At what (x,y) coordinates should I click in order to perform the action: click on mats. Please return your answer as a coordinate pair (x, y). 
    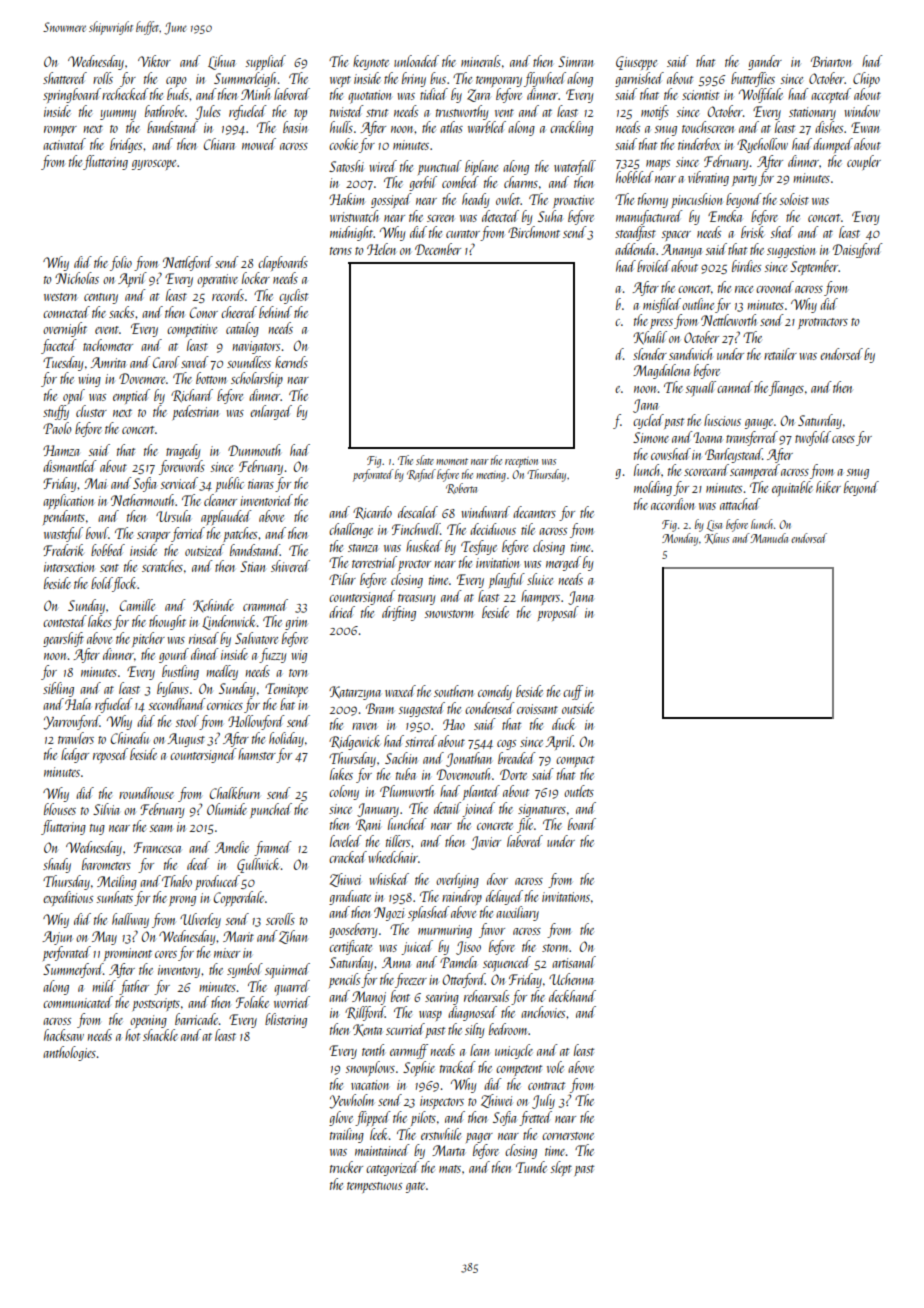
    Looking at the image, I should click on (450, 1169).
